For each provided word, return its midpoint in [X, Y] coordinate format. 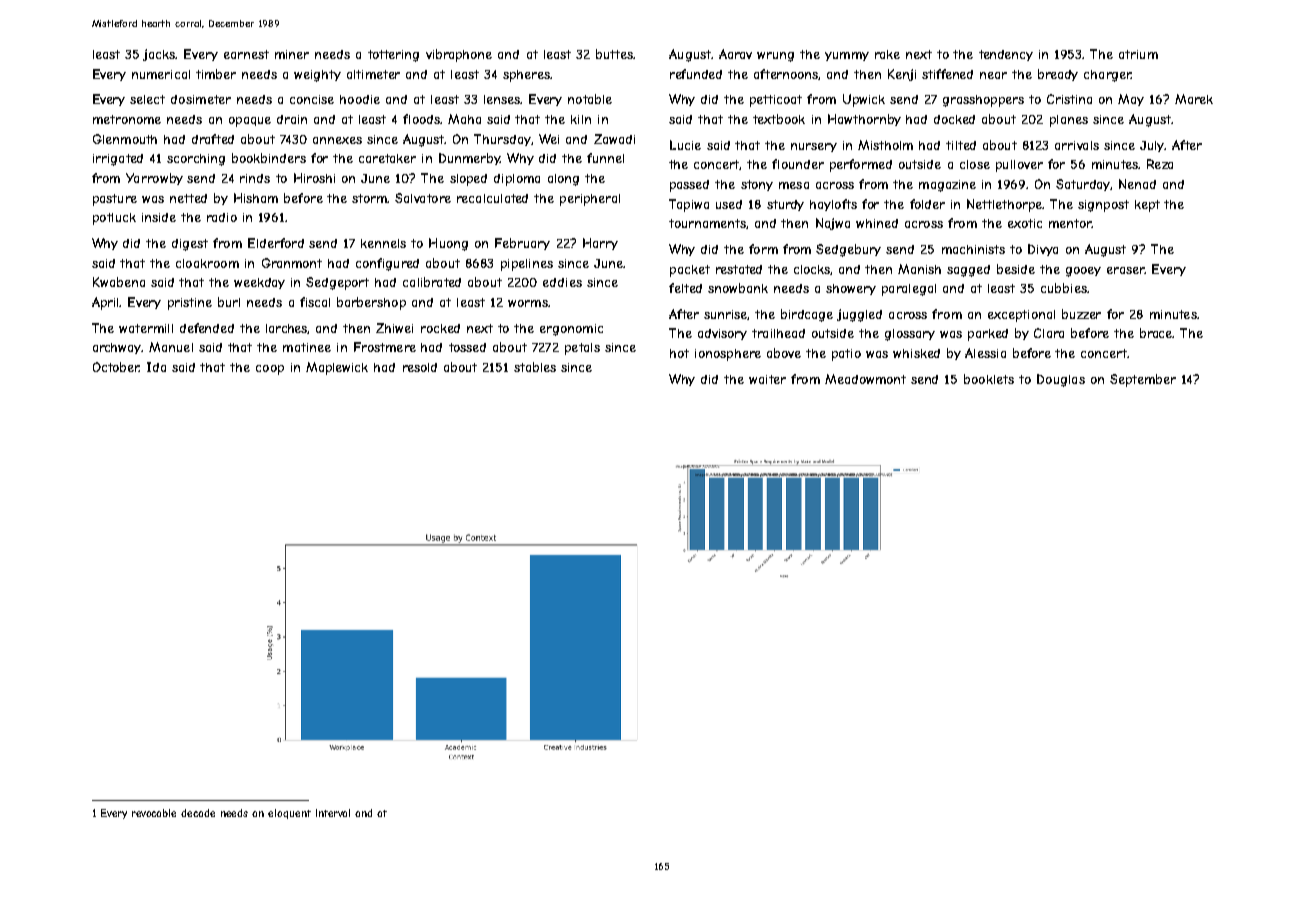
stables [535, 367]
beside [1016, 269]
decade [198, 813]
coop [270, 370]
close [975, 164]
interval [333, 813]
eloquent [289, 814]
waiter [767, 379]
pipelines [527, 265]
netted [188, 198]
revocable [154, 813]
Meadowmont [865, 379]
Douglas [1061, 380]
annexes [337, 140]
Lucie [685, 145]
